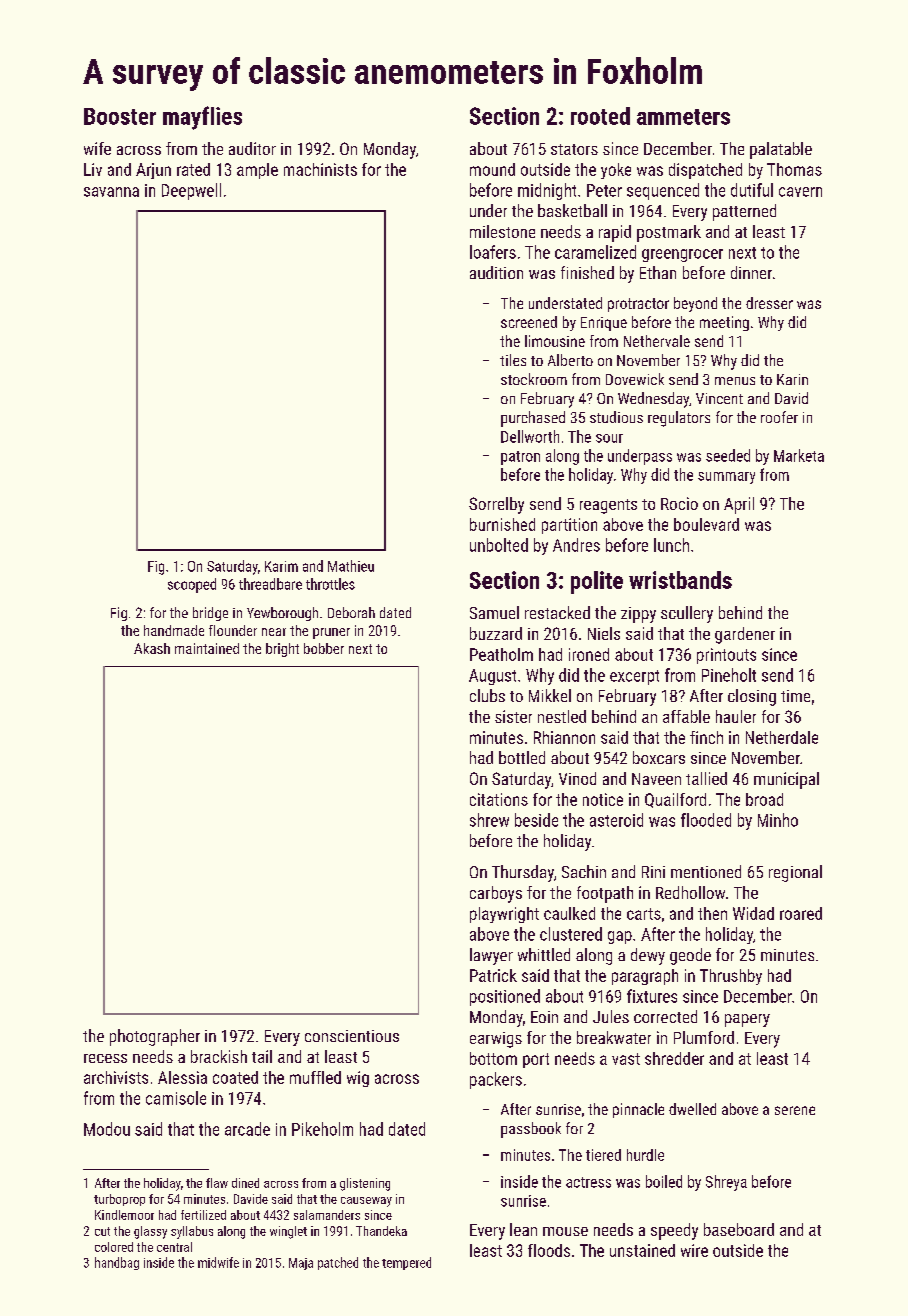 This screenshot has height=1316, width=908. Describe the element at coordinates (111, 192) in the screenshot. I see `savanna` at that location.
